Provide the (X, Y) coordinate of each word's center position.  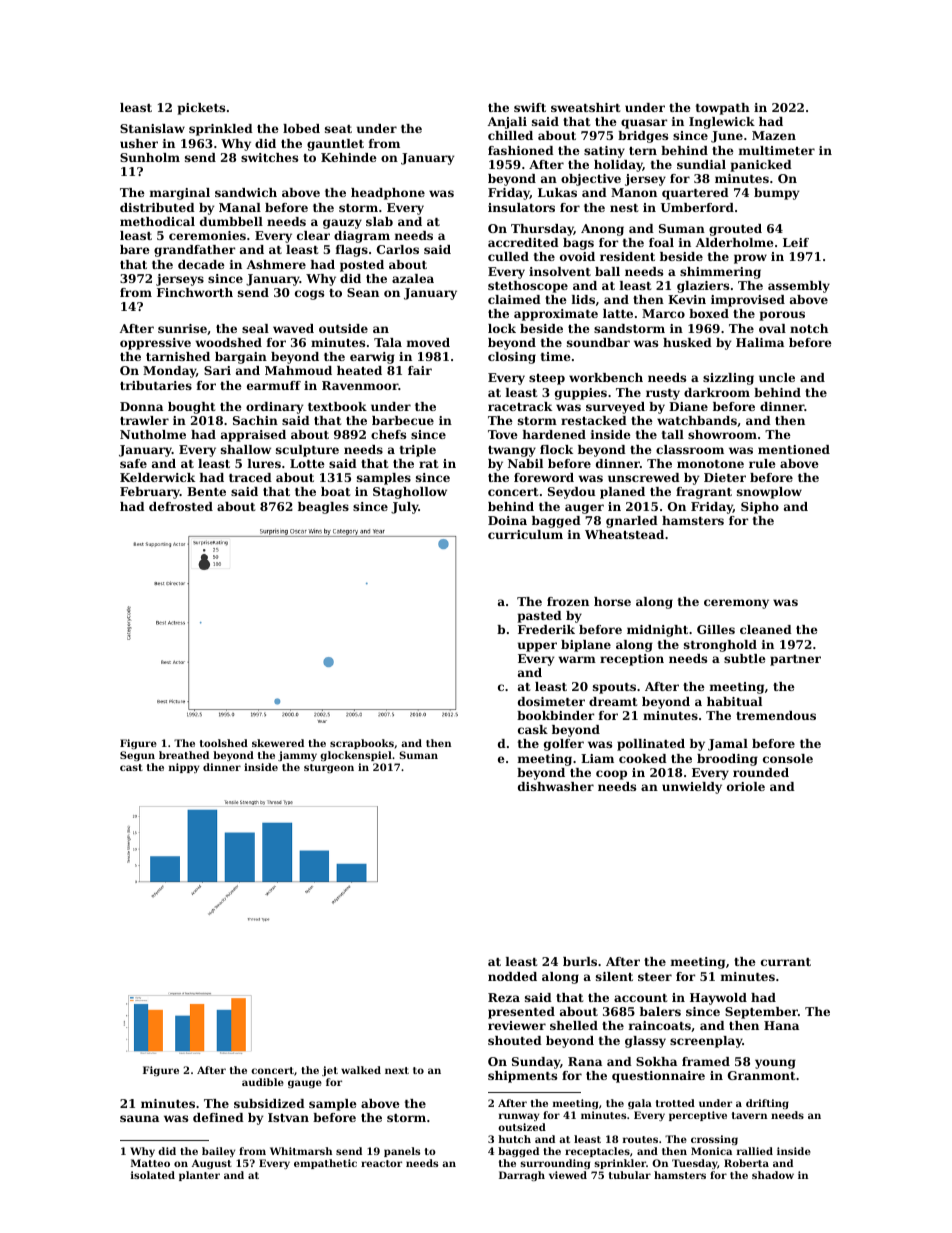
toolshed (224, 743)
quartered (695, 194)
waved (293, 328)
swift (530, 107)
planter (199, 1176)
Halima (760, 342)
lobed (301, 128)
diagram (362, 237)
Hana (781, 1025)
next (397, 1070)
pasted (540, 617)
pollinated (651, 745)
